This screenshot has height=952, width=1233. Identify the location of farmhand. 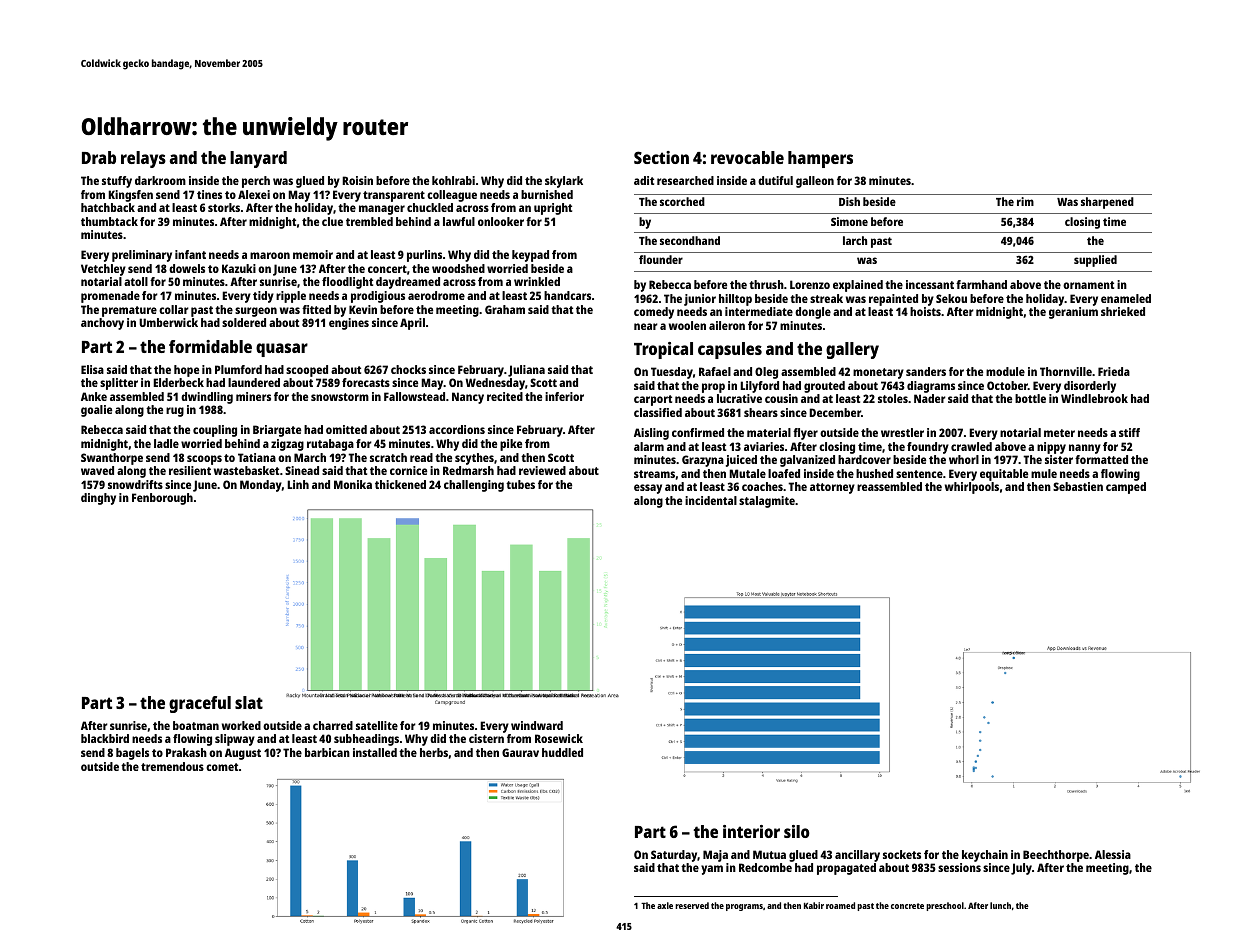
(981, 284).
